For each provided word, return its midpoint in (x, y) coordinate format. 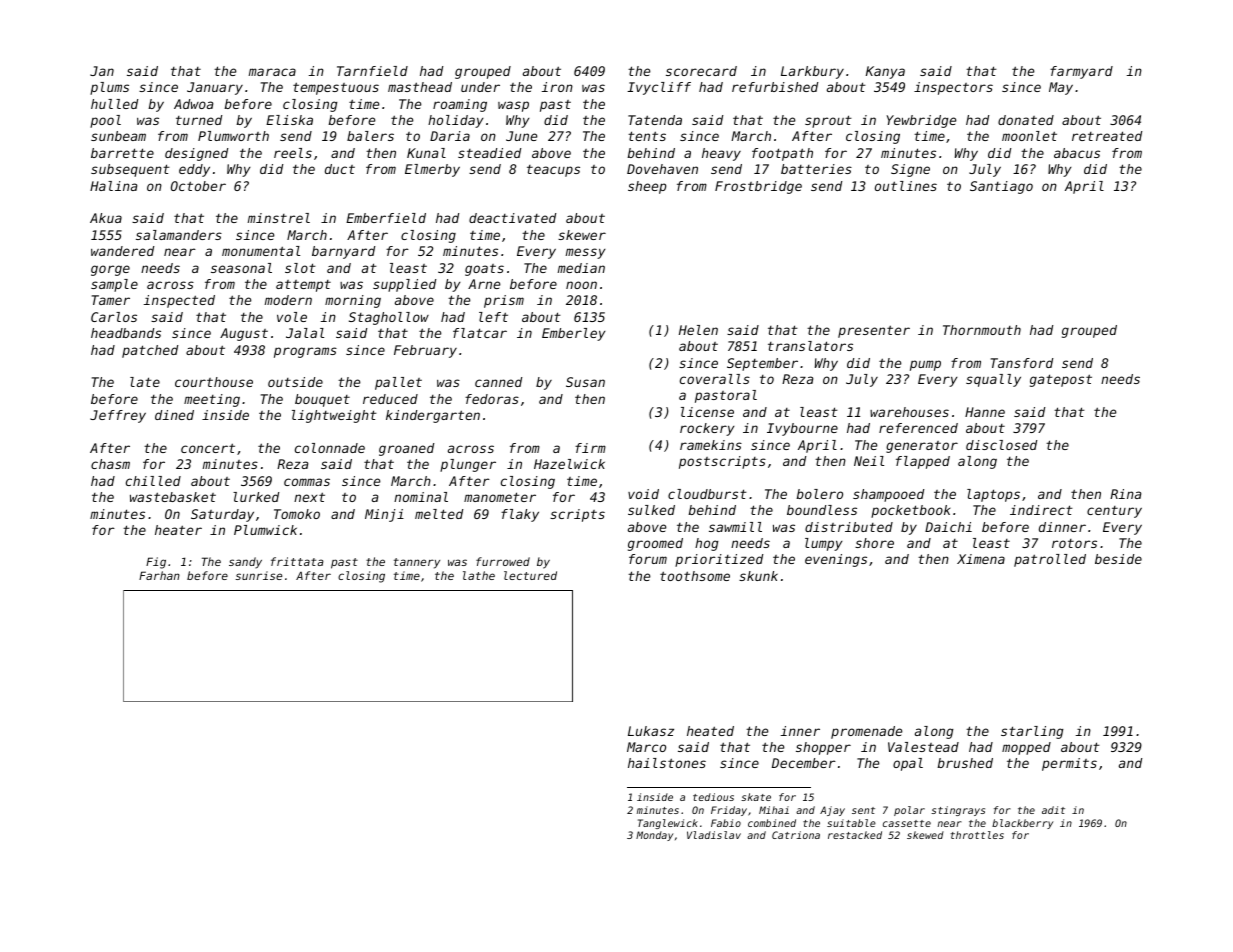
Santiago (1001, 187)
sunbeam (118, 136)
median (581, 268)
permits (1069, 764)
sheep (647, 187)
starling (1032, 732)
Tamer (111, 300)
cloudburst (707, 494)
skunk (758, 576)
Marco (646, 747)
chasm (110, 464)
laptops (993, 495)
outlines (906, 186)
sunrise (259, 575)
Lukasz (651, 731)
